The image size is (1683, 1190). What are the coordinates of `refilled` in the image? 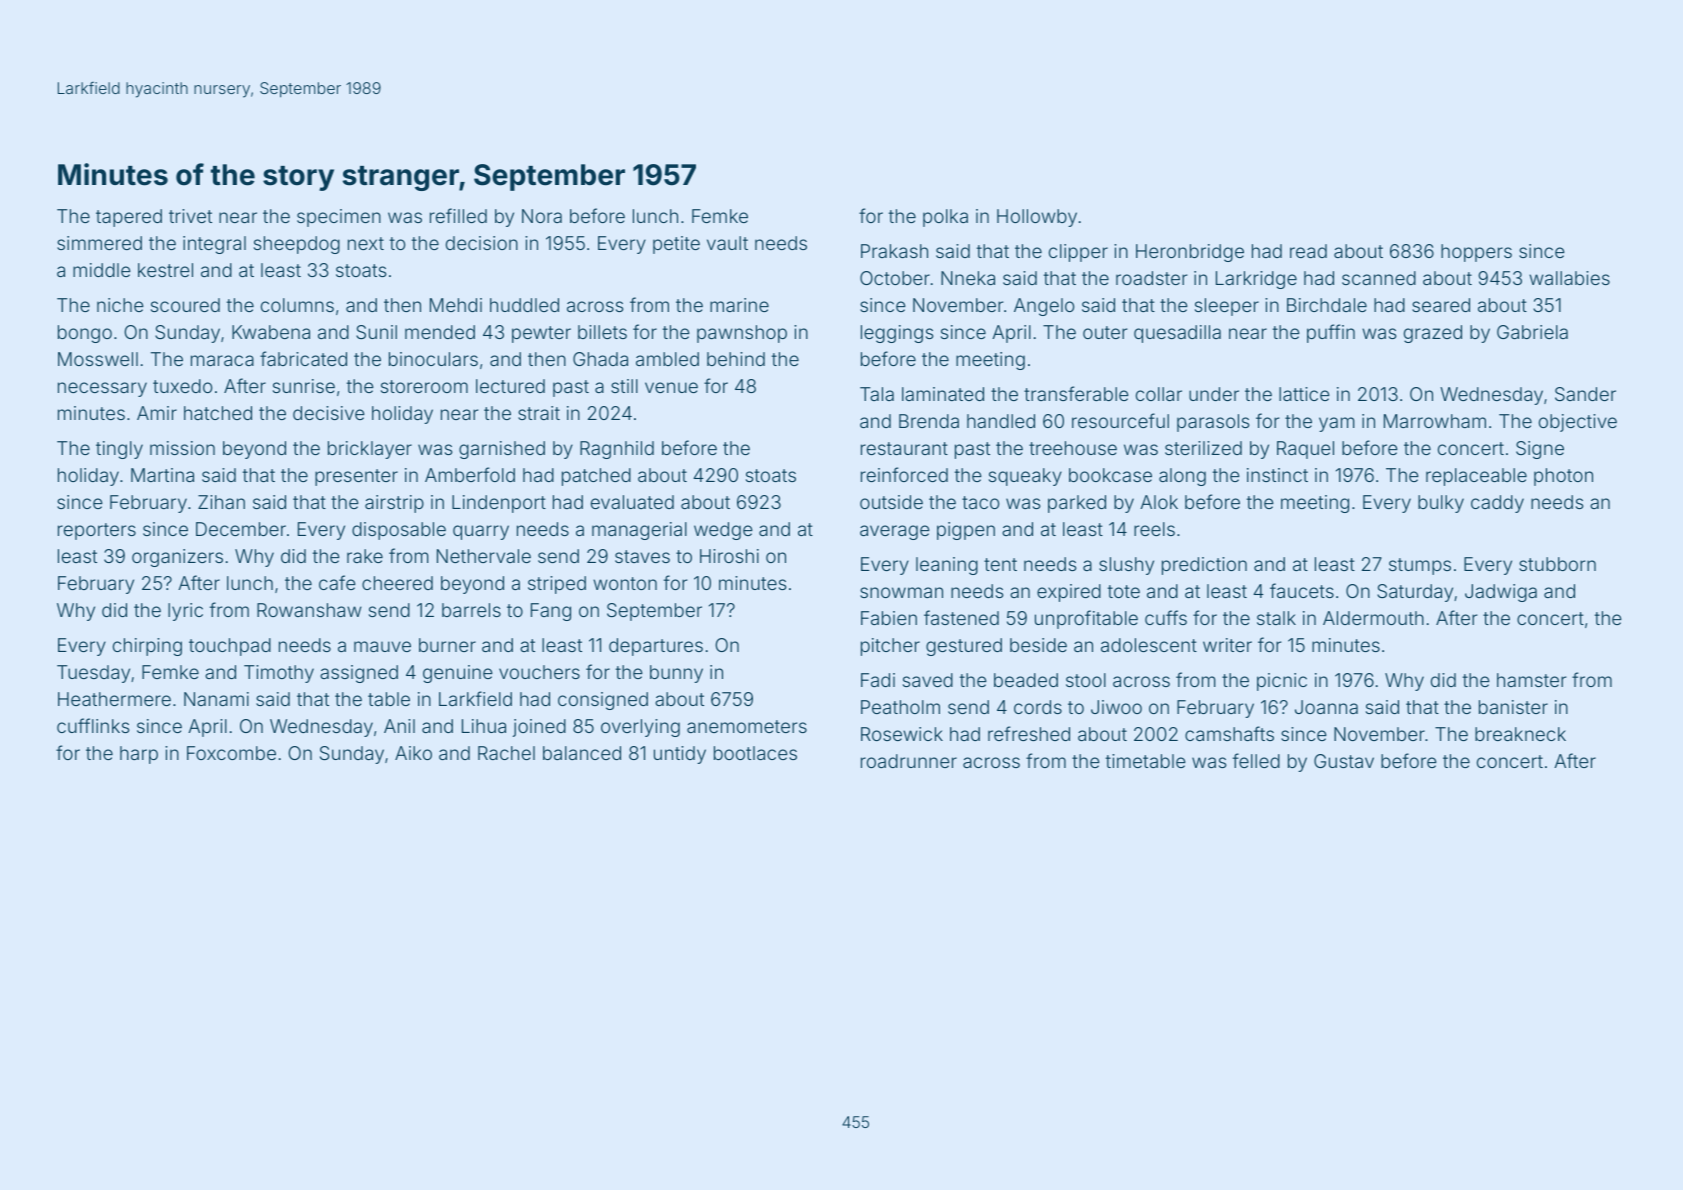 It's located at (458, 215).
